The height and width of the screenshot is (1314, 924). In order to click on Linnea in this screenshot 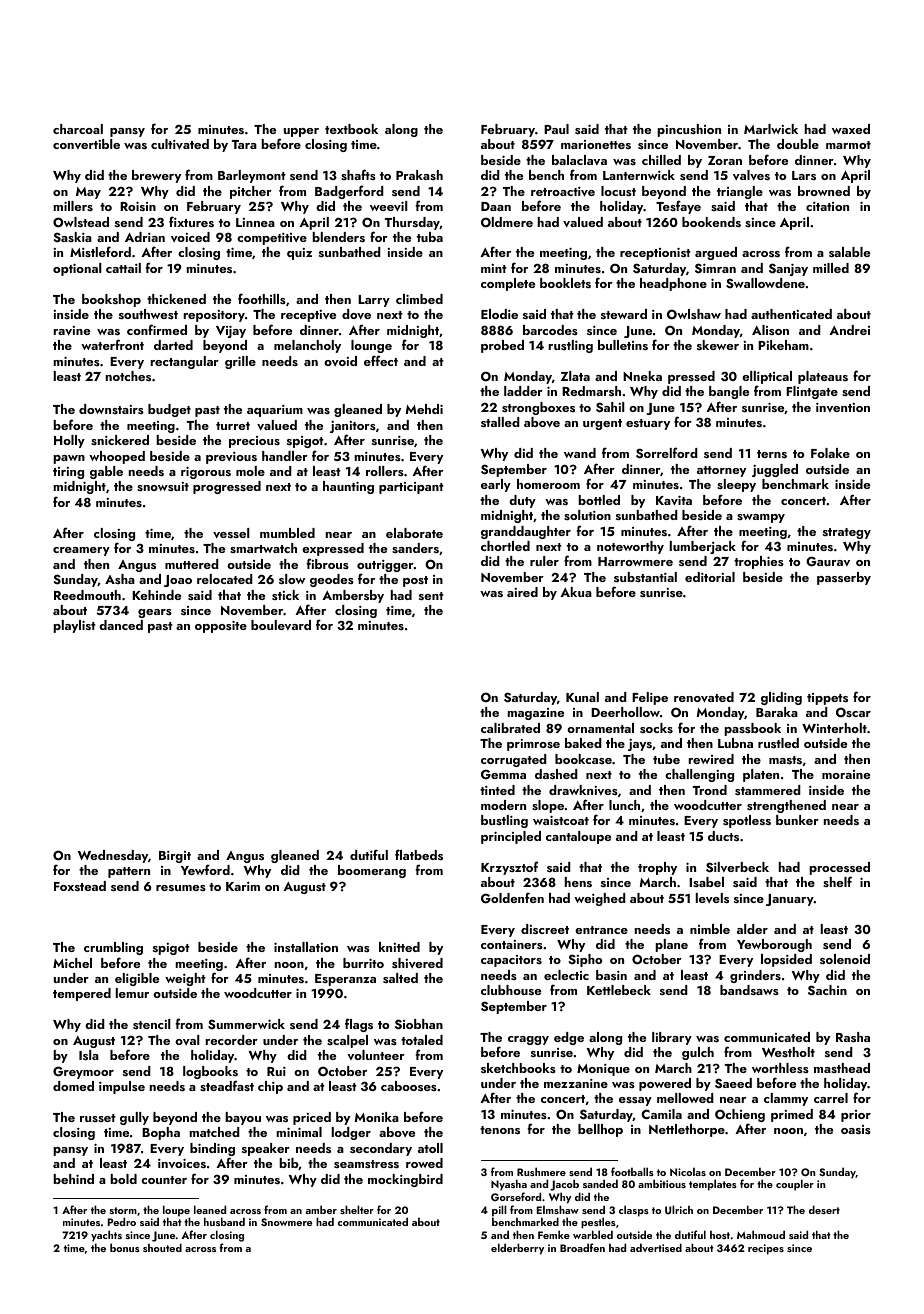, I will do `click(255, 222)`.
